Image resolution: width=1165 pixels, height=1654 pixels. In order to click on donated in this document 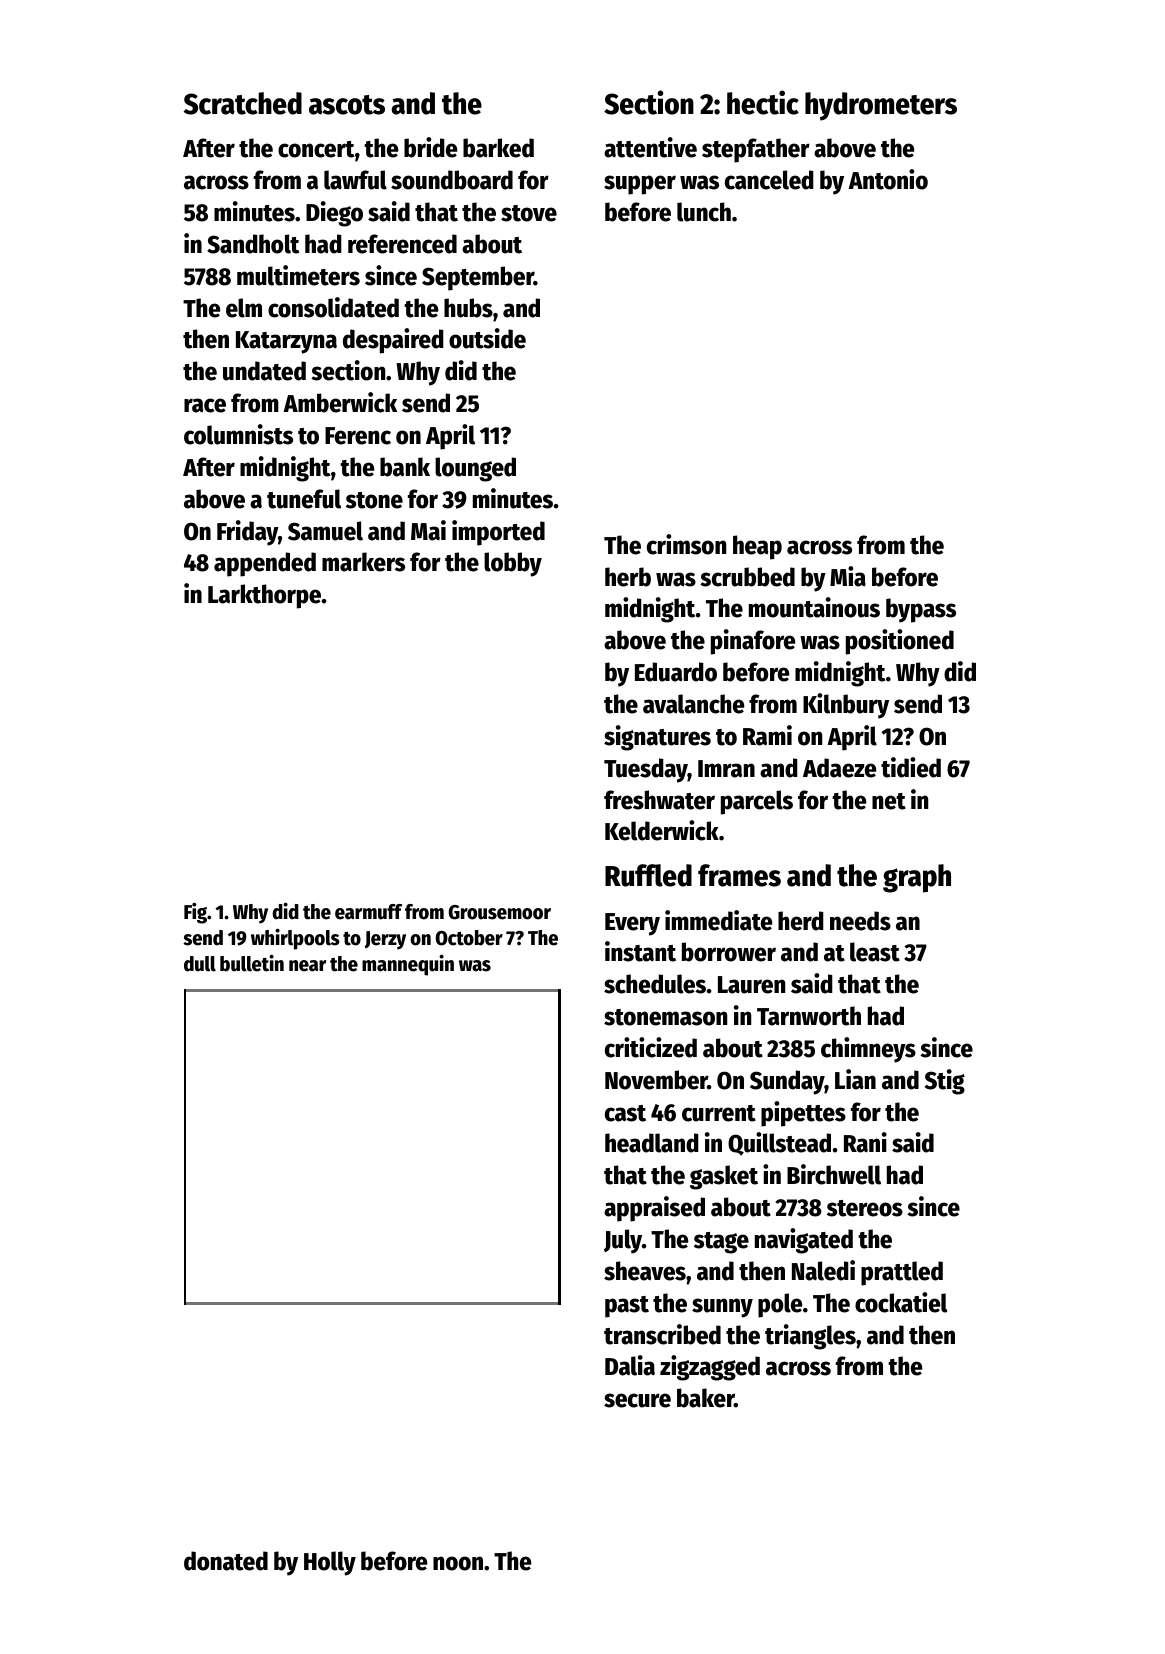, I will do `click(226, 1561)`.
